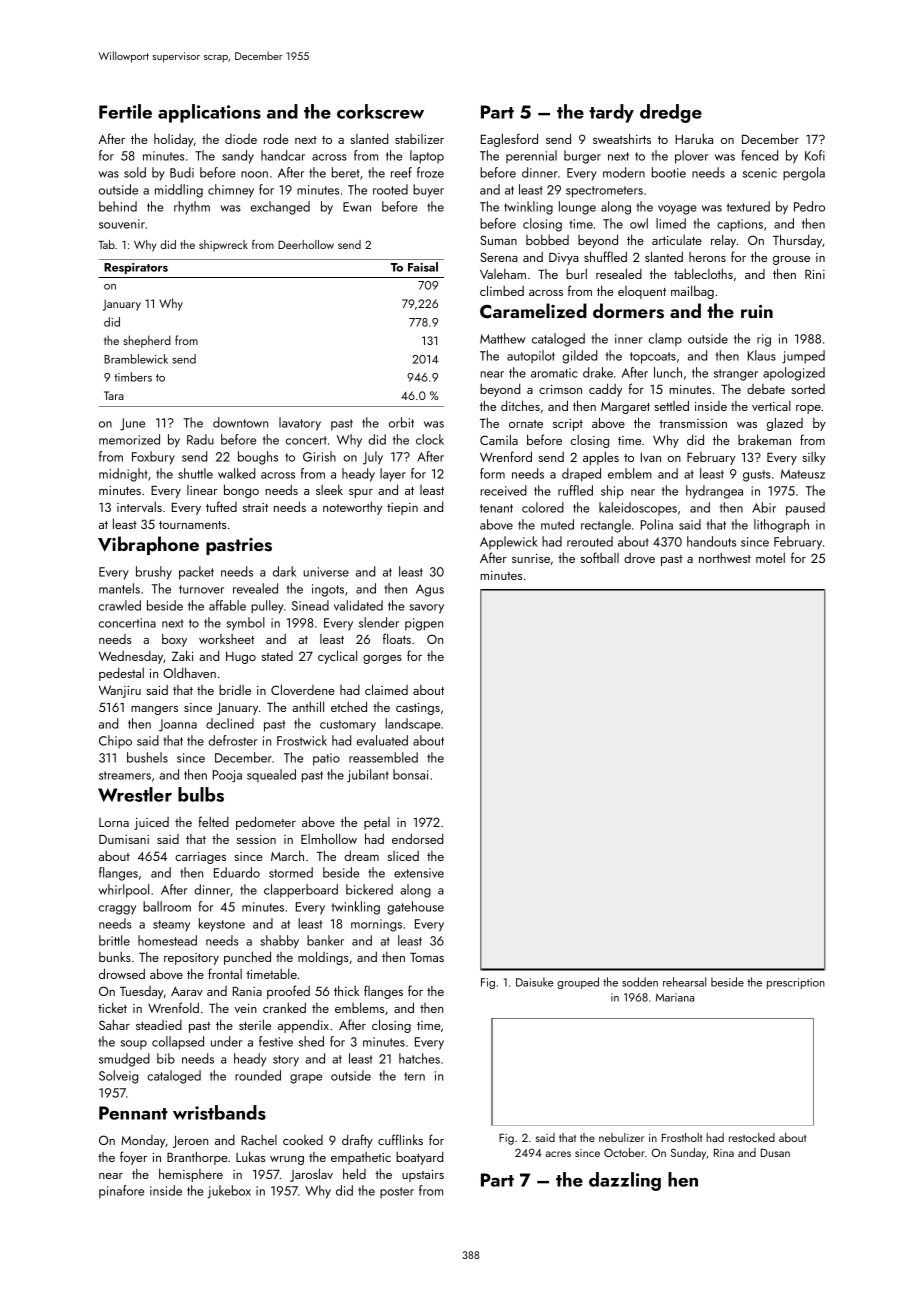 The height and width of the image is (1308, 924). I want to click on pigpen, so click(424, 624).
